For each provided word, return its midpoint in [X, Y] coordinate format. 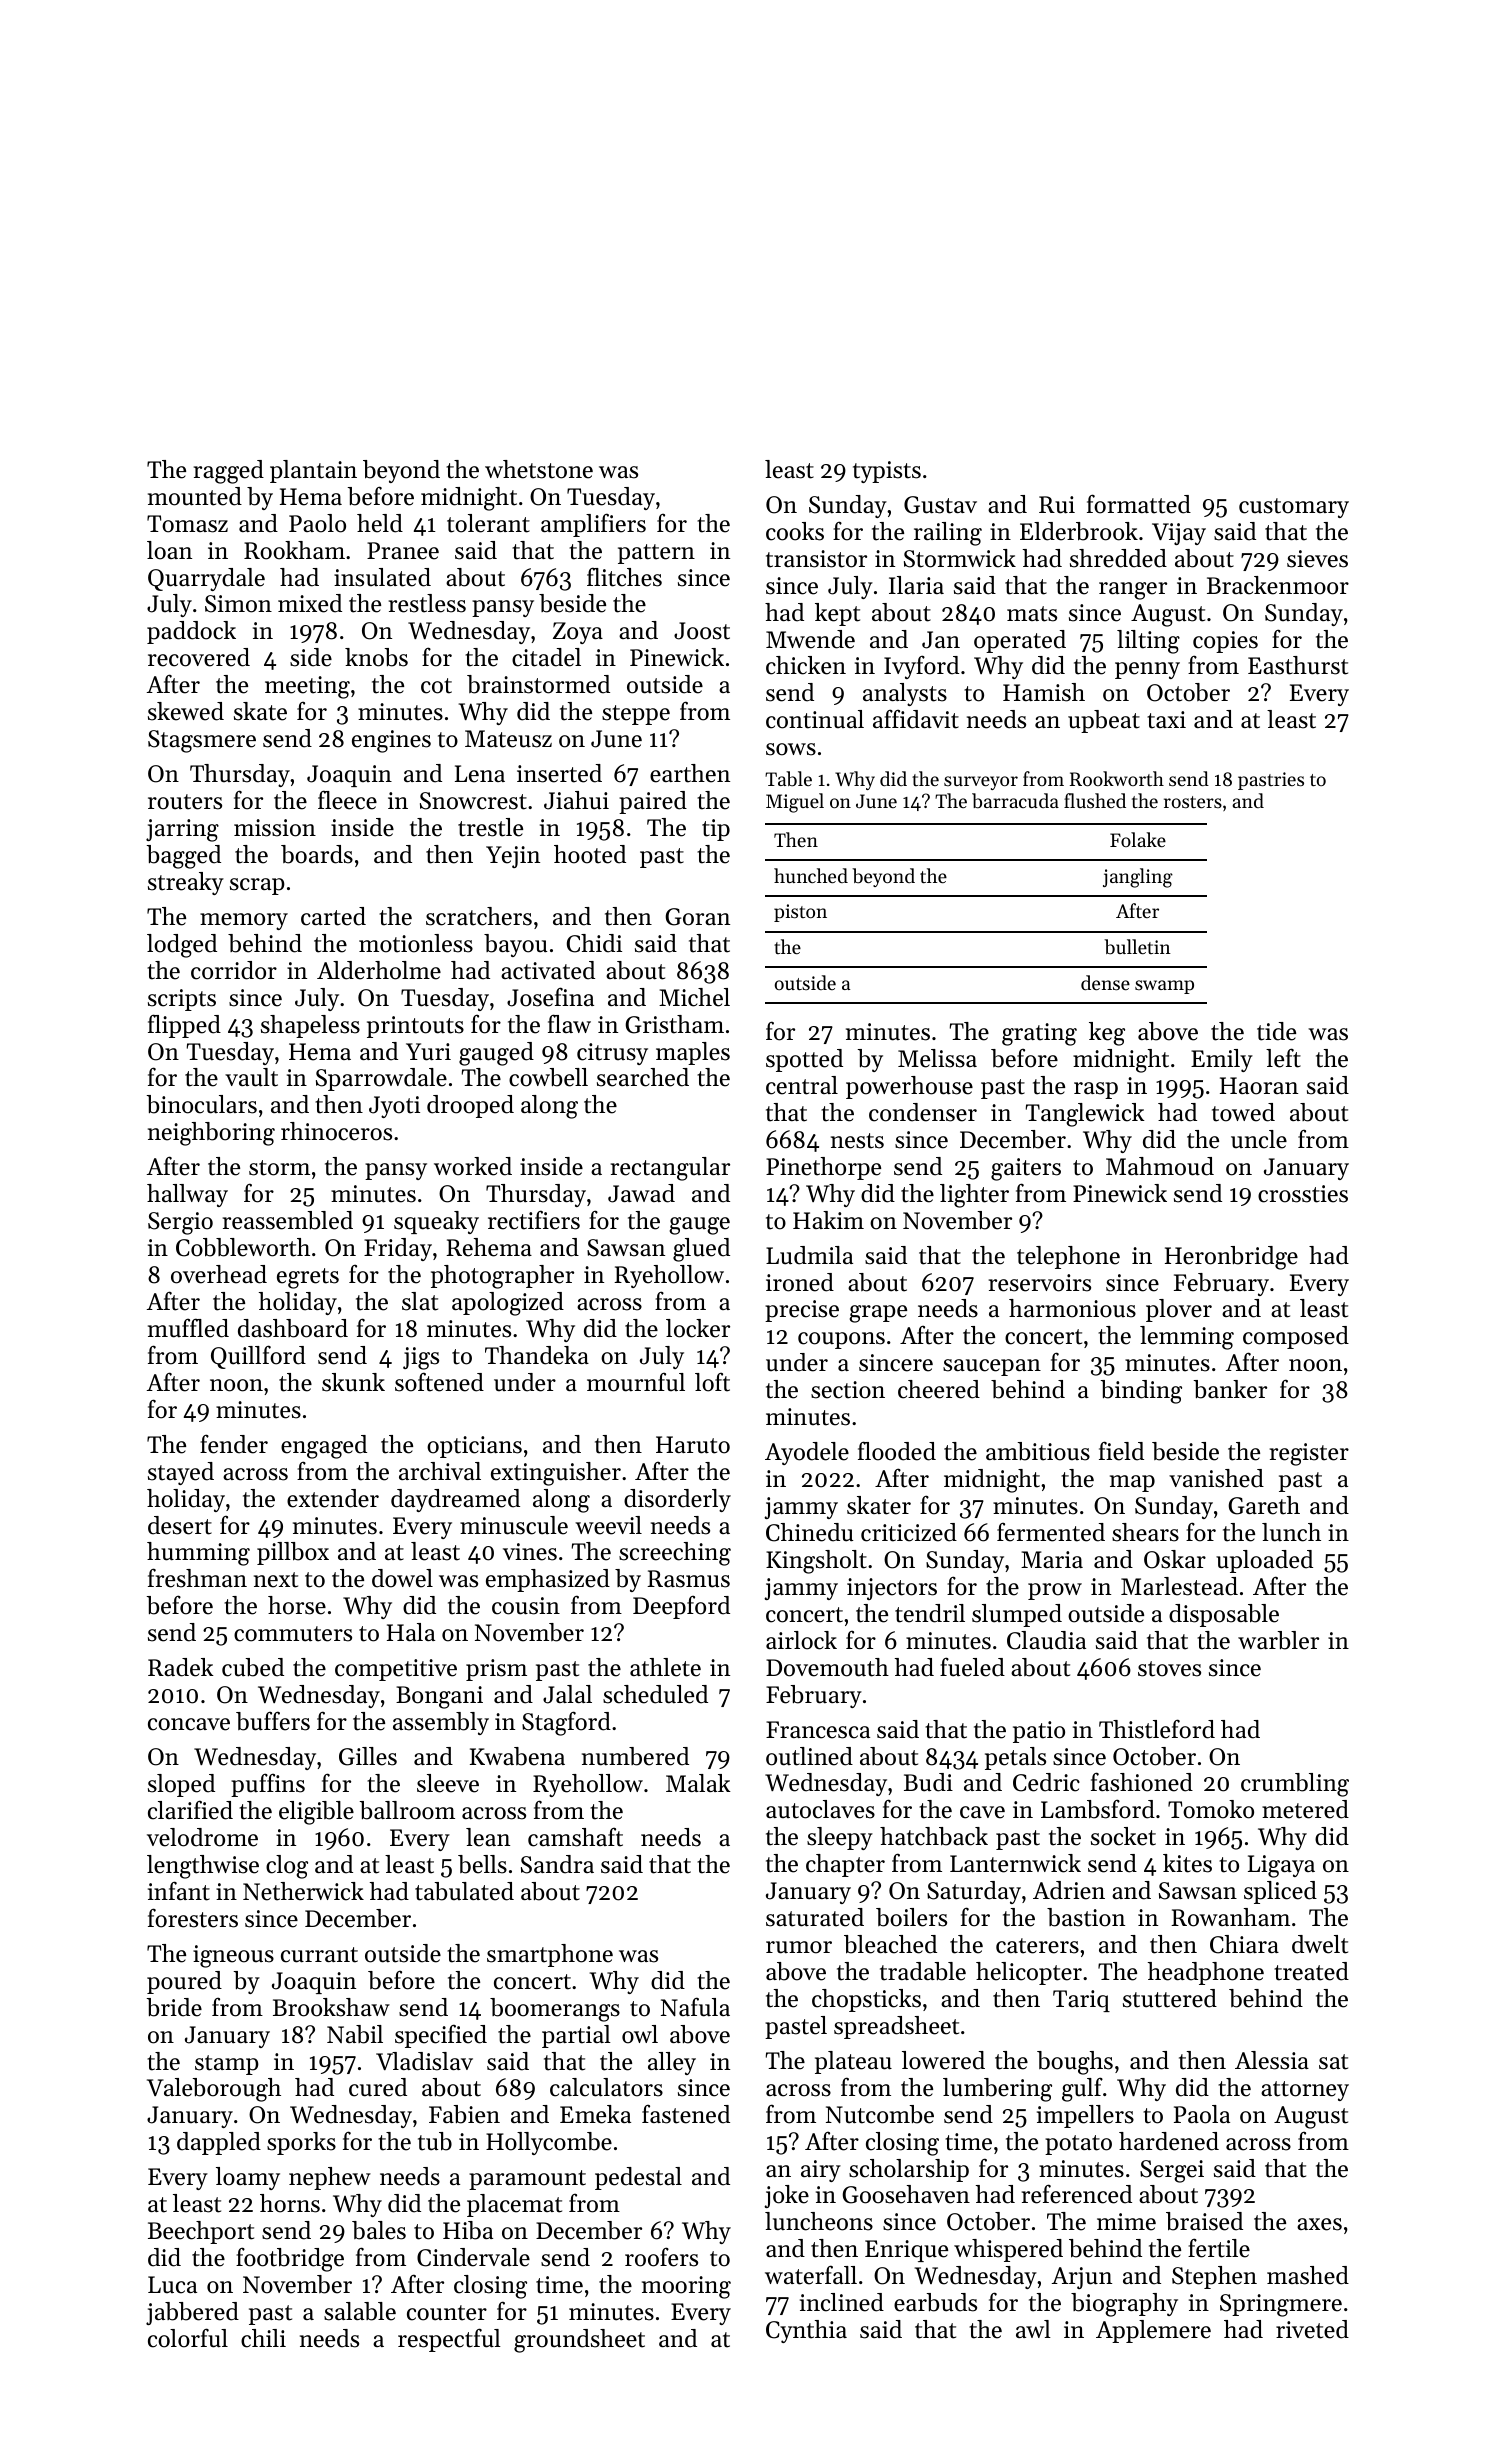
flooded [897, 1451]
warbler [1278, 1640]
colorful [188, 2338]
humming [198, 1554]
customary [1294, 508]
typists [887, 472]
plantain [313, 471]
